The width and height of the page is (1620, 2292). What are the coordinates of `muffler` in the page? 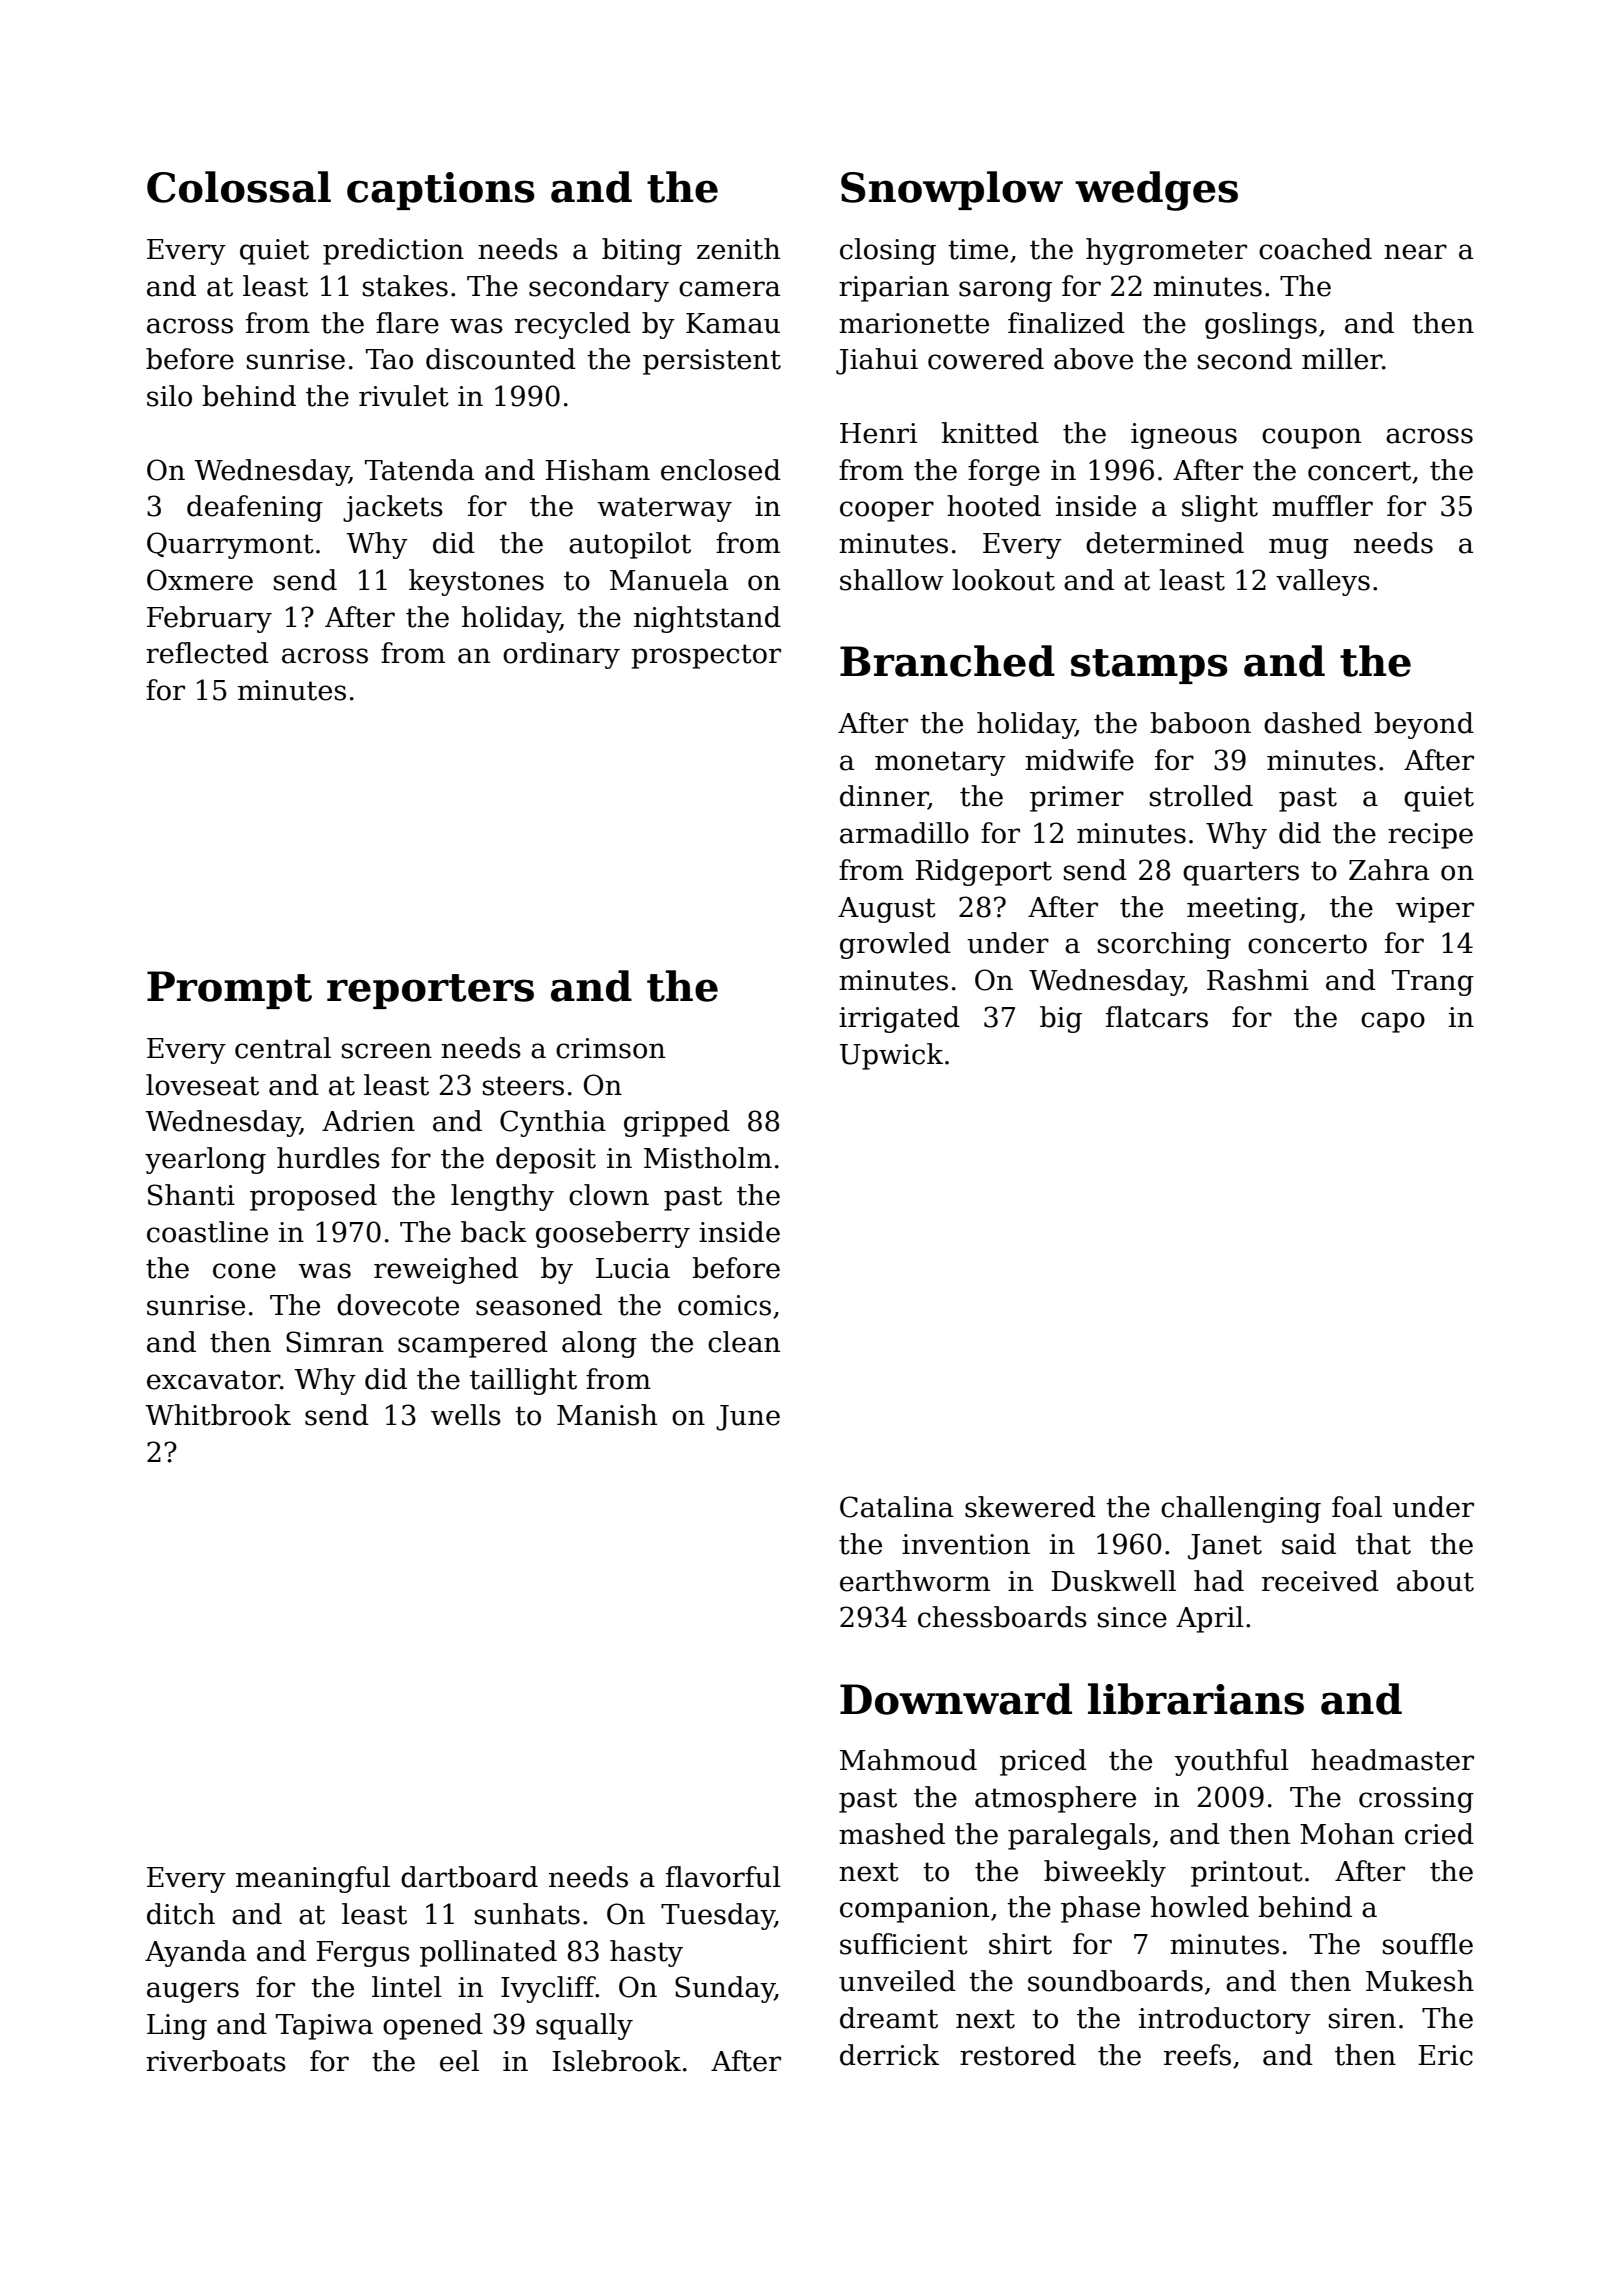 It's located at (1322, 506).
